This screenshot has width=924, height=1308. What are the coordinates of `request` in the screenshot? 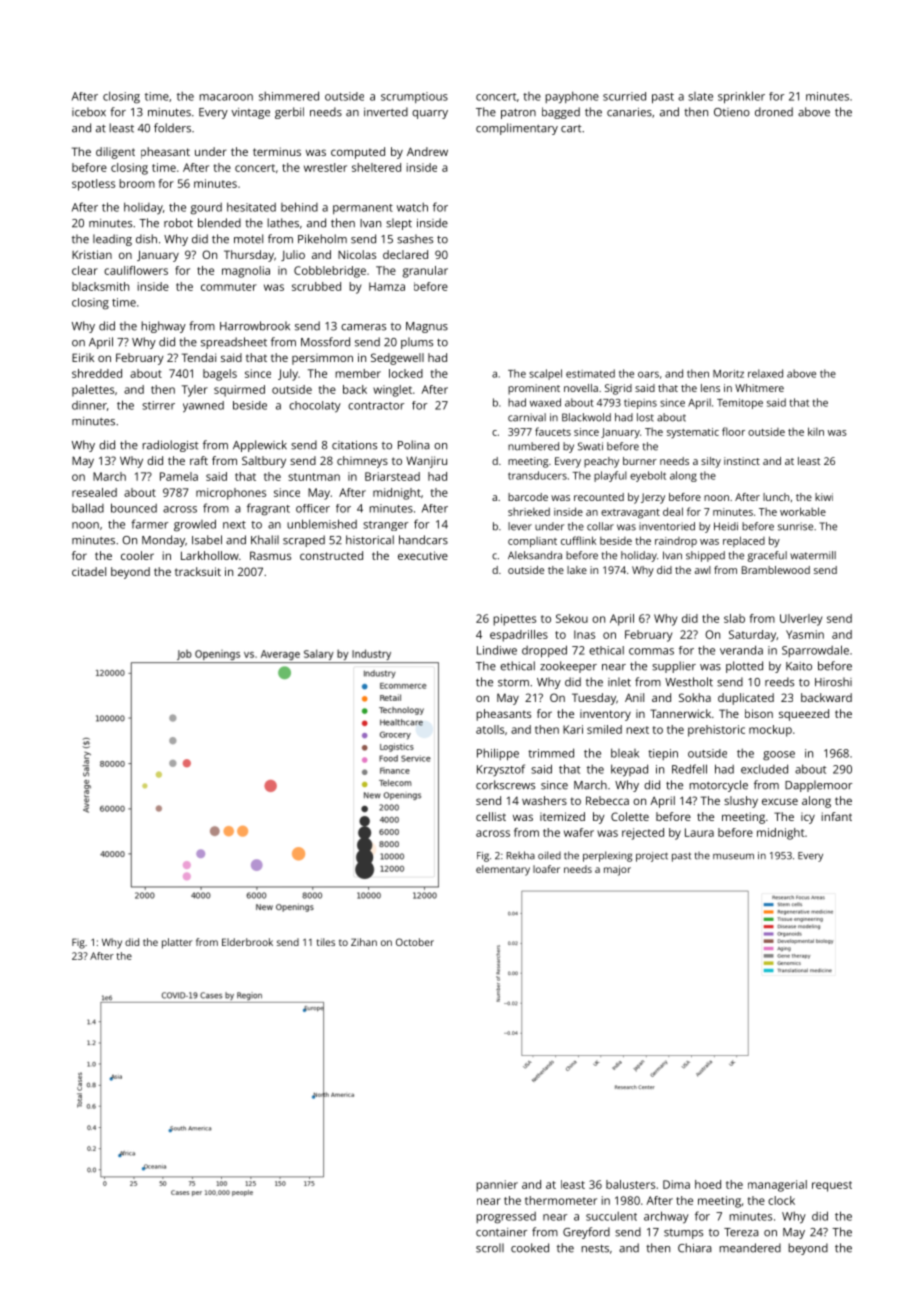 It's located at (832, 1186).
